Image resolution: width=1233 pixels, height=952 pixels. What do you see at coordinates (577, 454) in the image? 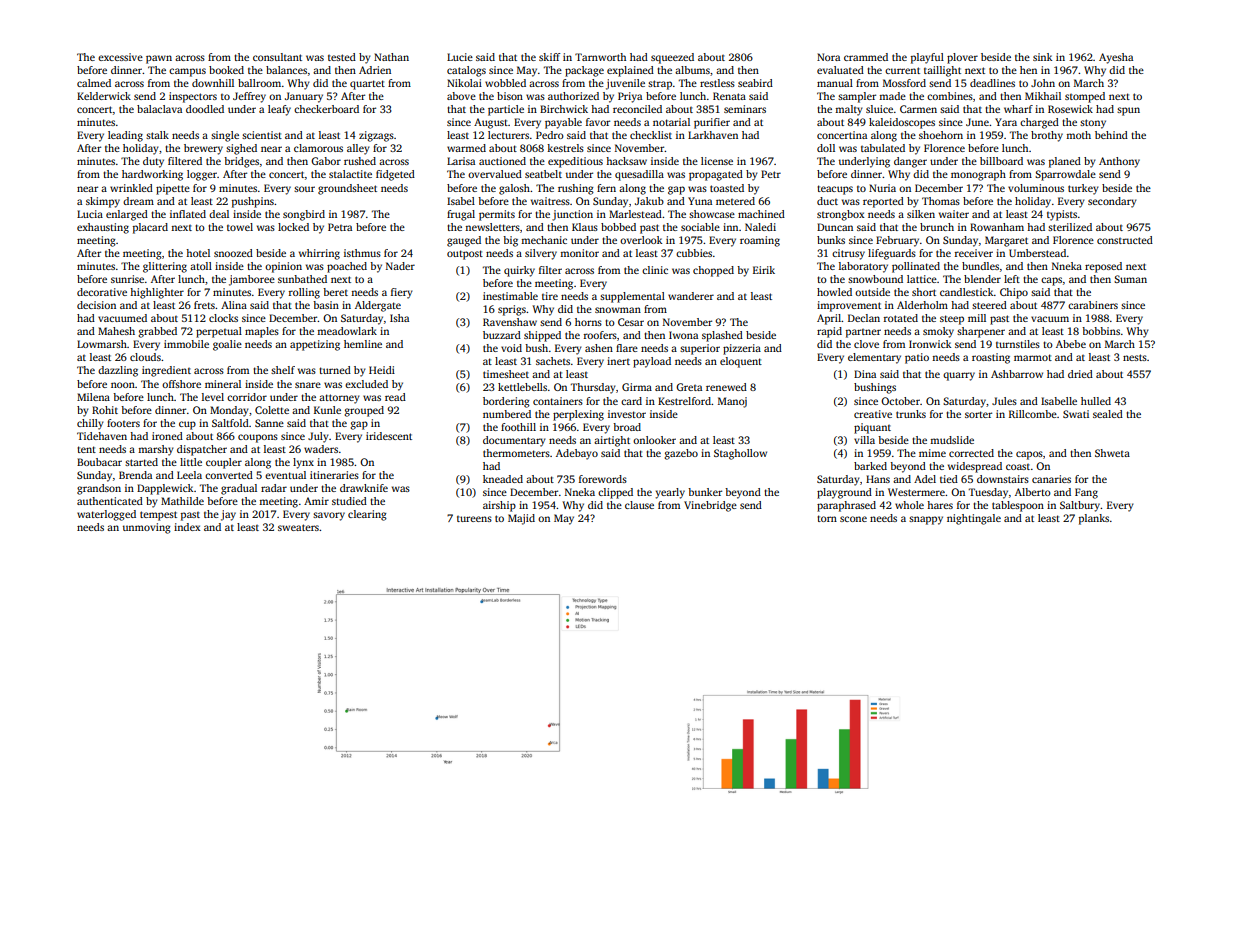
I see `Adebayo` at bounding box center [577, 454].
